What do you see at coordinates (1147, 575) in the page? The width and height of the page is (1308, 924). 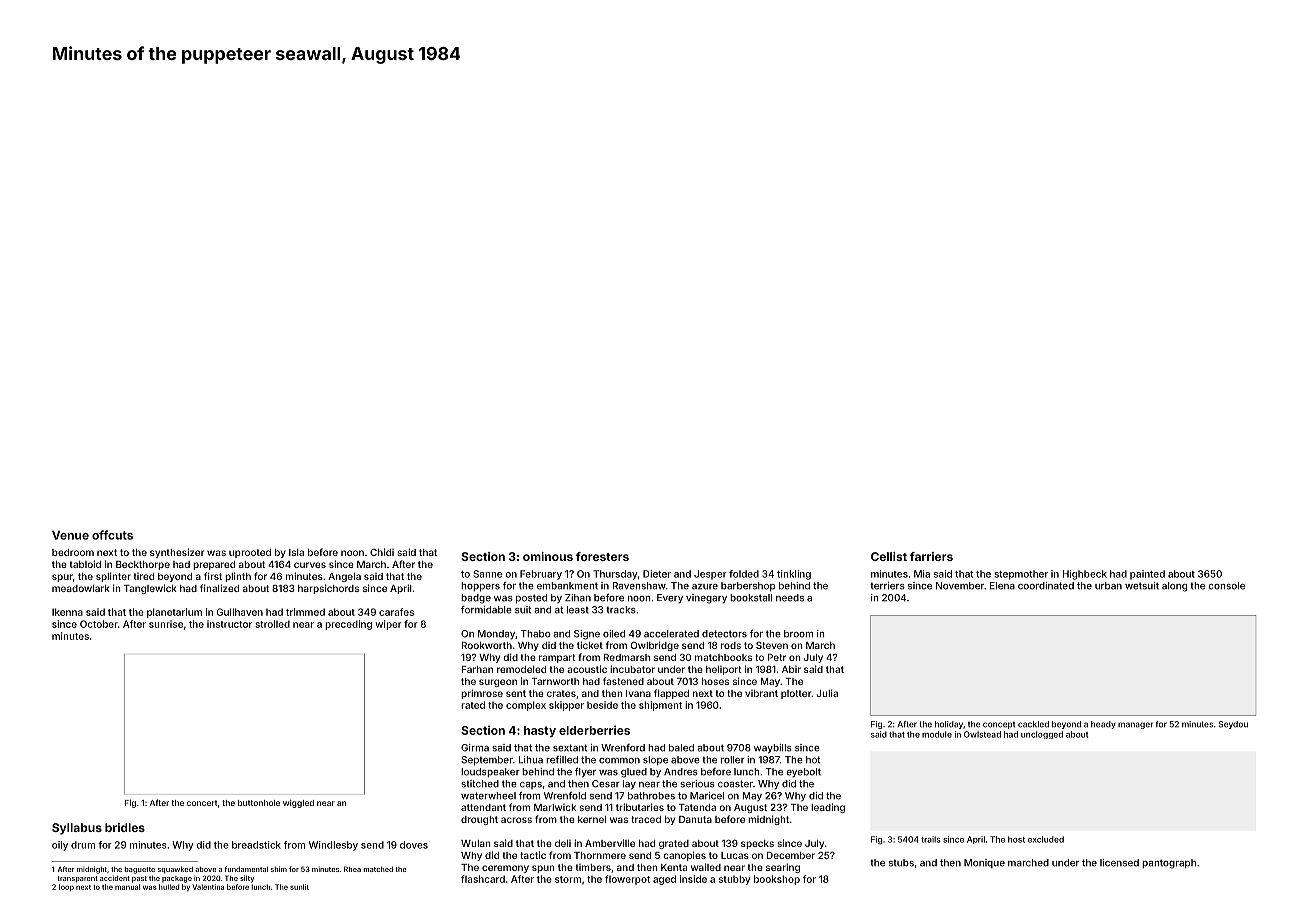 I see `painted` at bounding box center [1147, 575].
